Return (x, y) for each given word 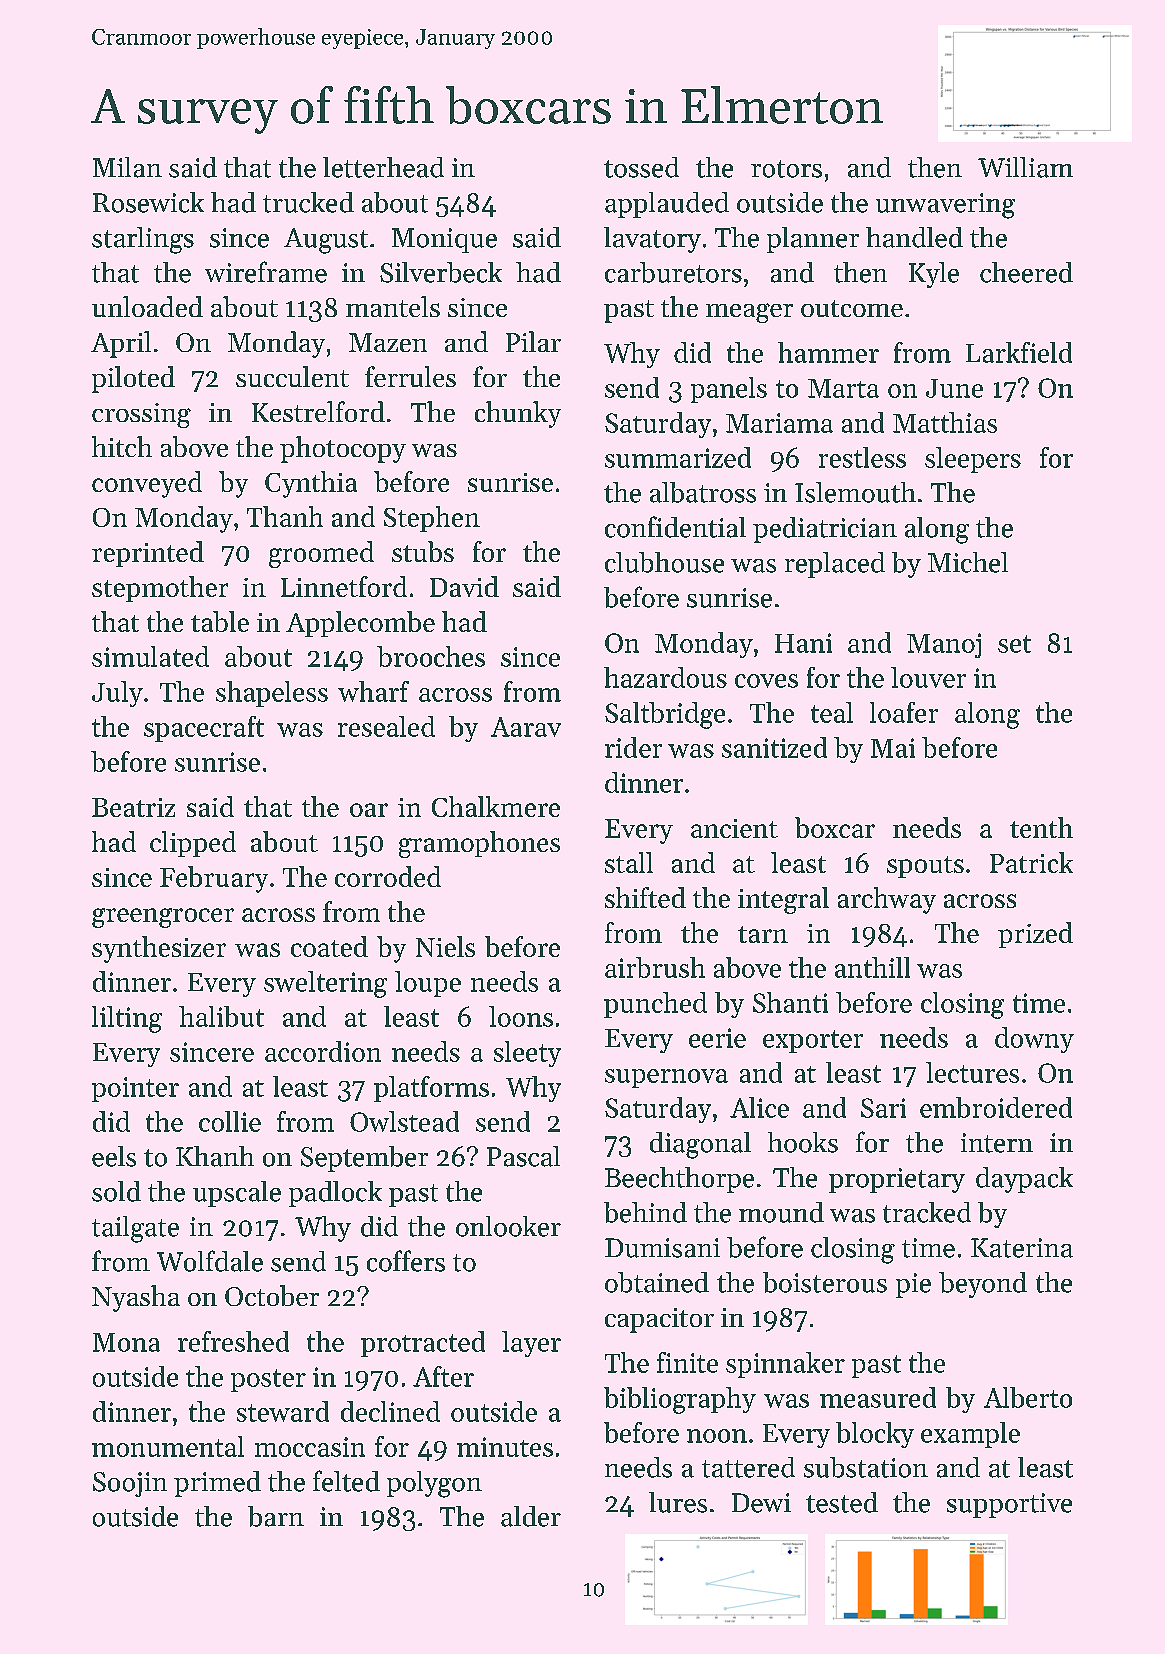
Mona (126, 1342)
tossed (641, 167)
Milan (127, 167)
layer (531, 1344)
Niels (445, 946)
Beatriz (133, 807)
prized (1035, 935)
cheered (1026, 272)
